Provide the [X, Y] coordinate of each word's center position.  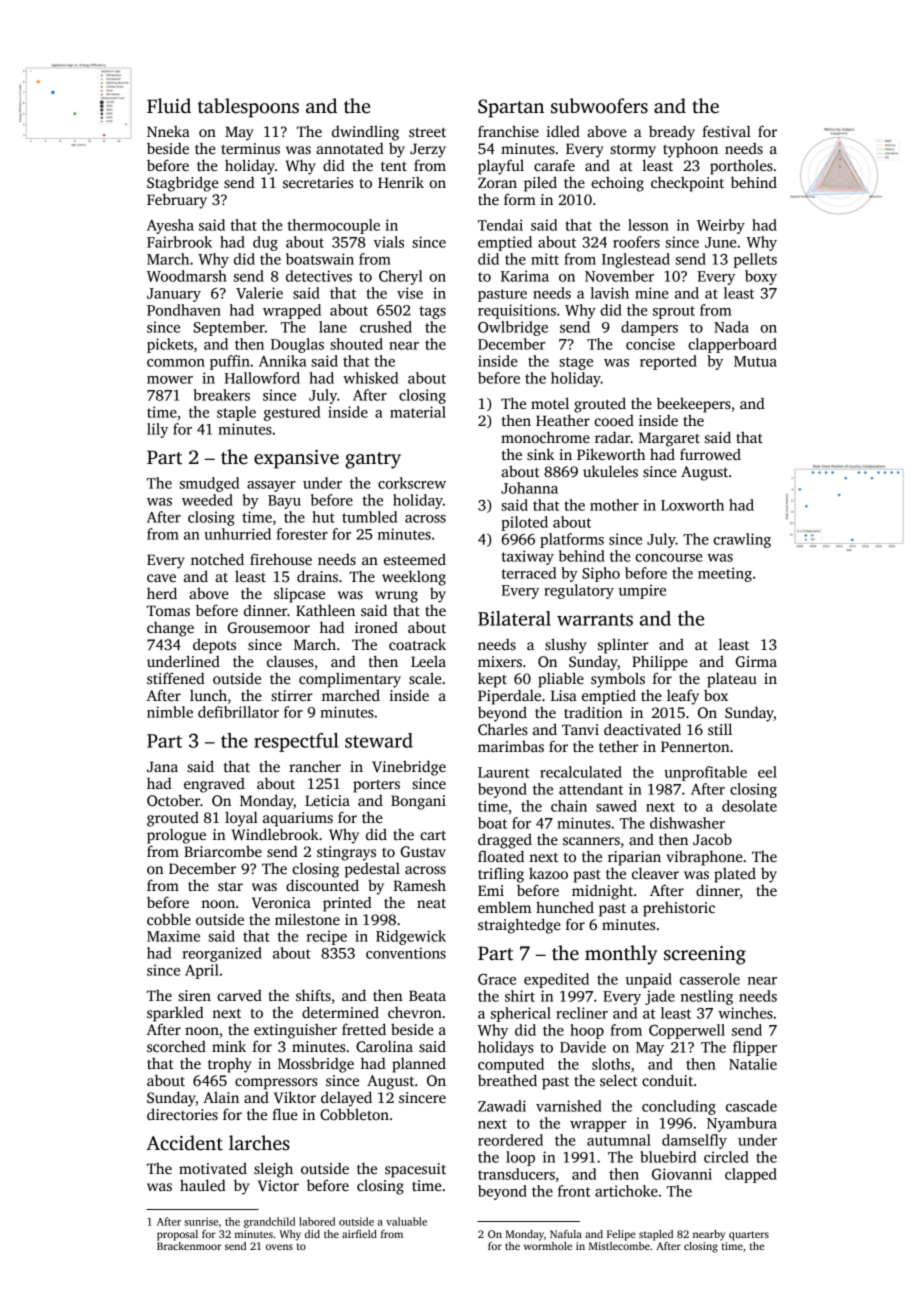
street [427, 132]
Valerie [259, 293]
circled [726, 1157]
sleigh [273, 1170]
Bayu [284, 502]
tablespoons [248, 108]
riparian [634, 858]
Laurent [503, 772]
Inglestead [636, 260]
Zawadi [502, 1106]
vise [410, 293]
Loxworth [692, 505]
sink [540, 454]
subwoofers [599, 106]
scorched [176, 1046]
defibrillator [238, 712]
